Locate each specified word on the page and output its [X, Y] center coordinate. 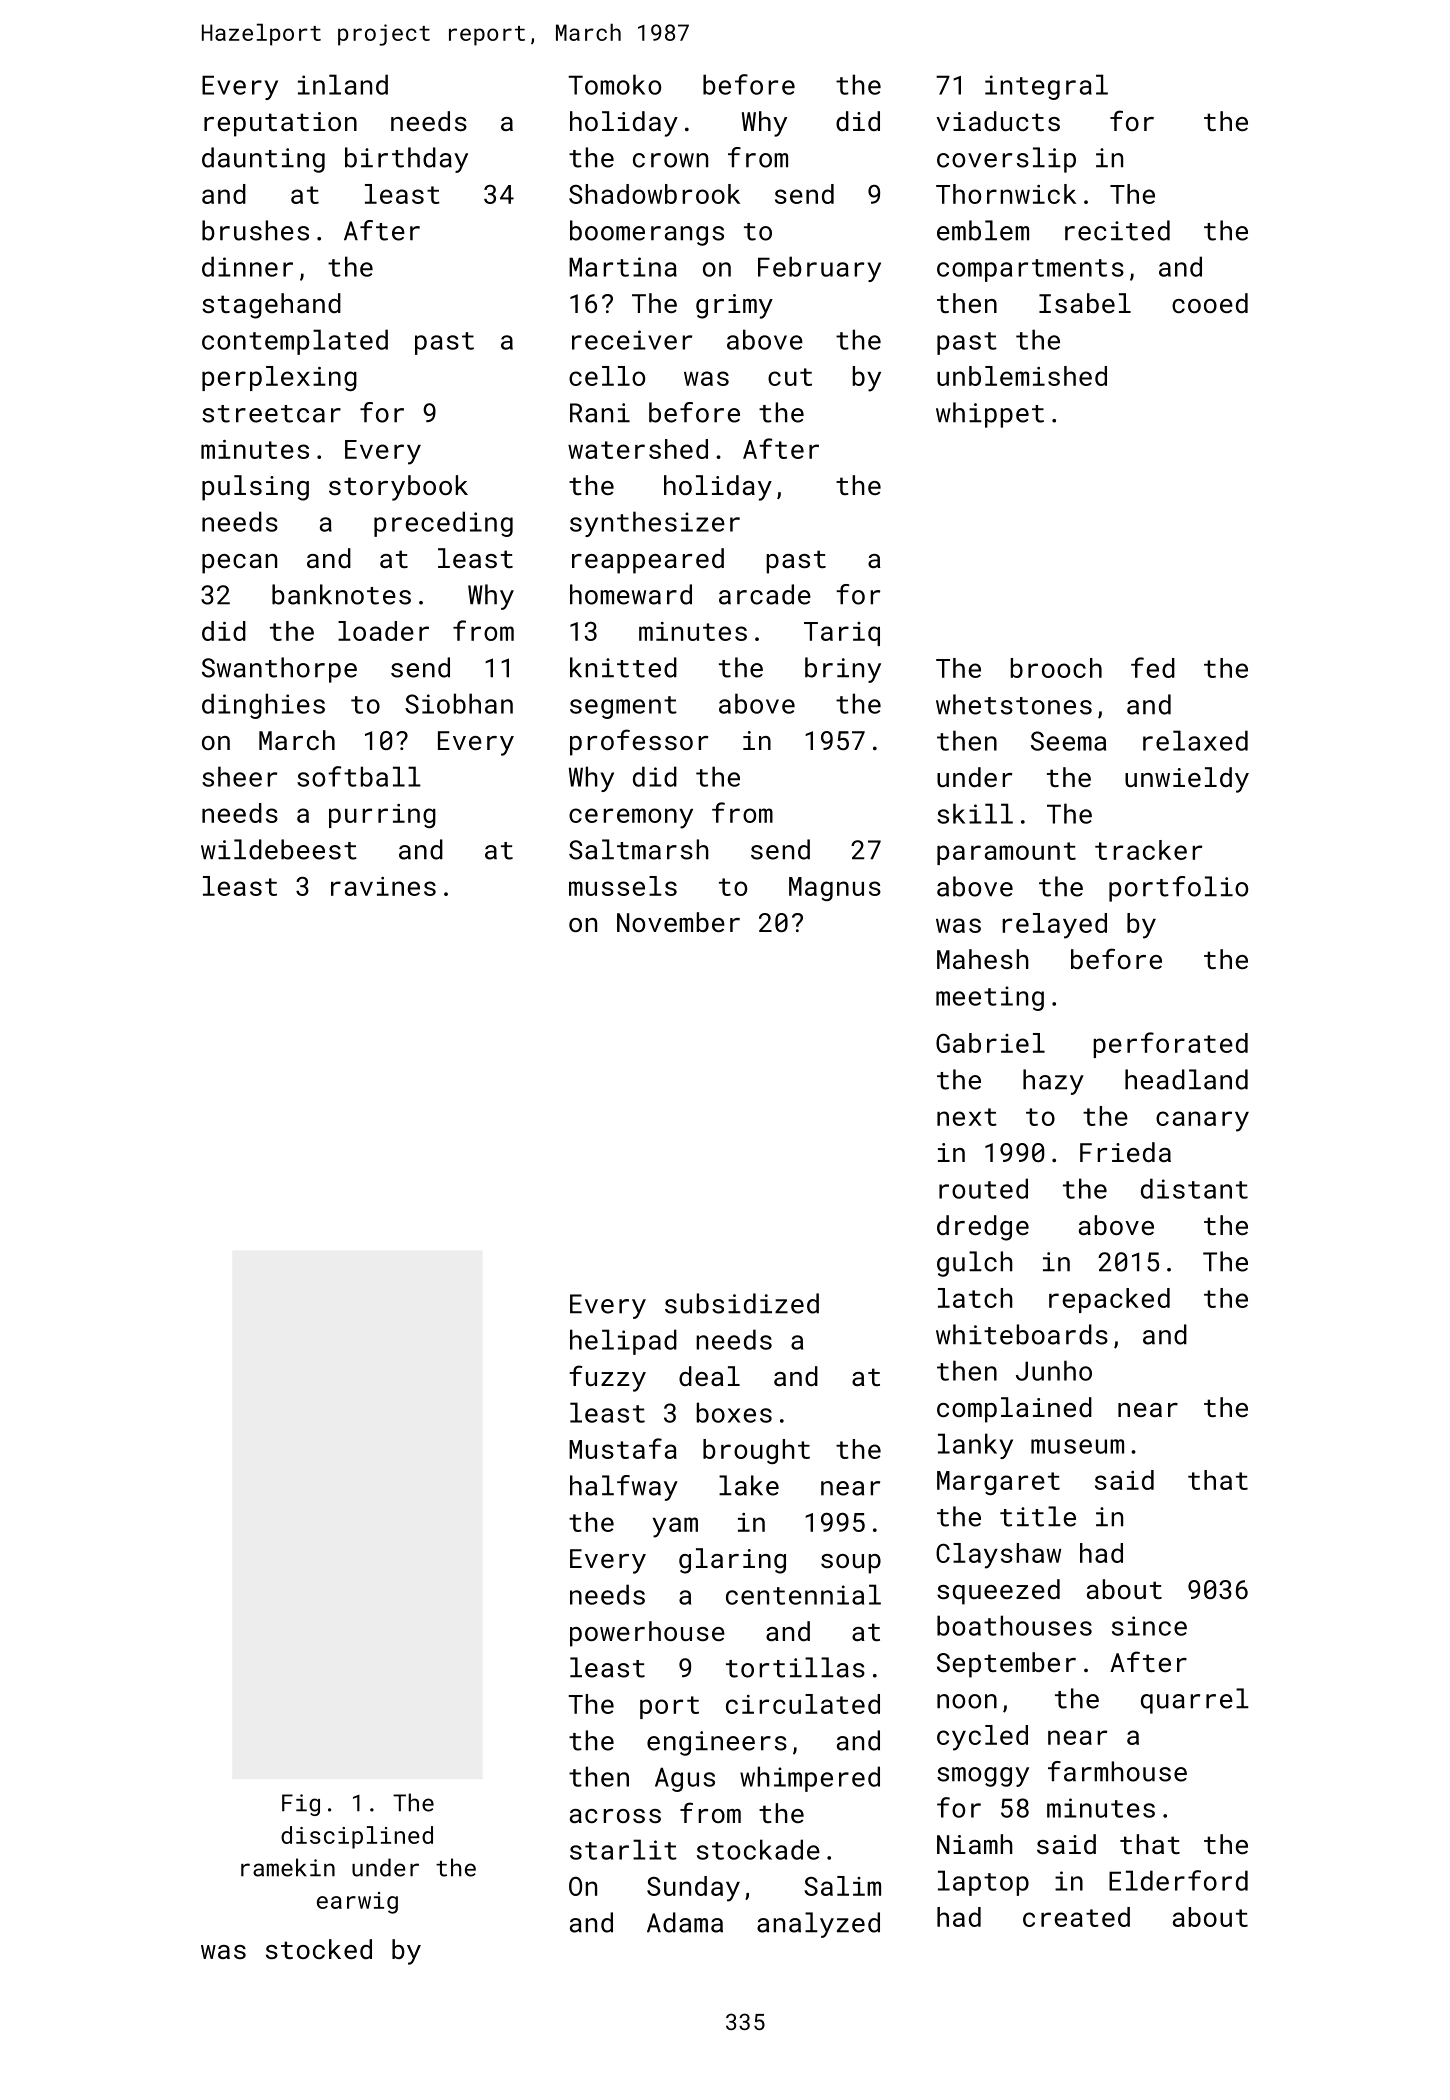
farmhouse [1117, 1771]
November [678, 922]
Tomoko [614, 84]
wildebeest [279, 849]
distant [1194, 1188]
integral [1046, 87]
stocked [319, 1949]
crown [670, 160]
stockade [758, 1849]
